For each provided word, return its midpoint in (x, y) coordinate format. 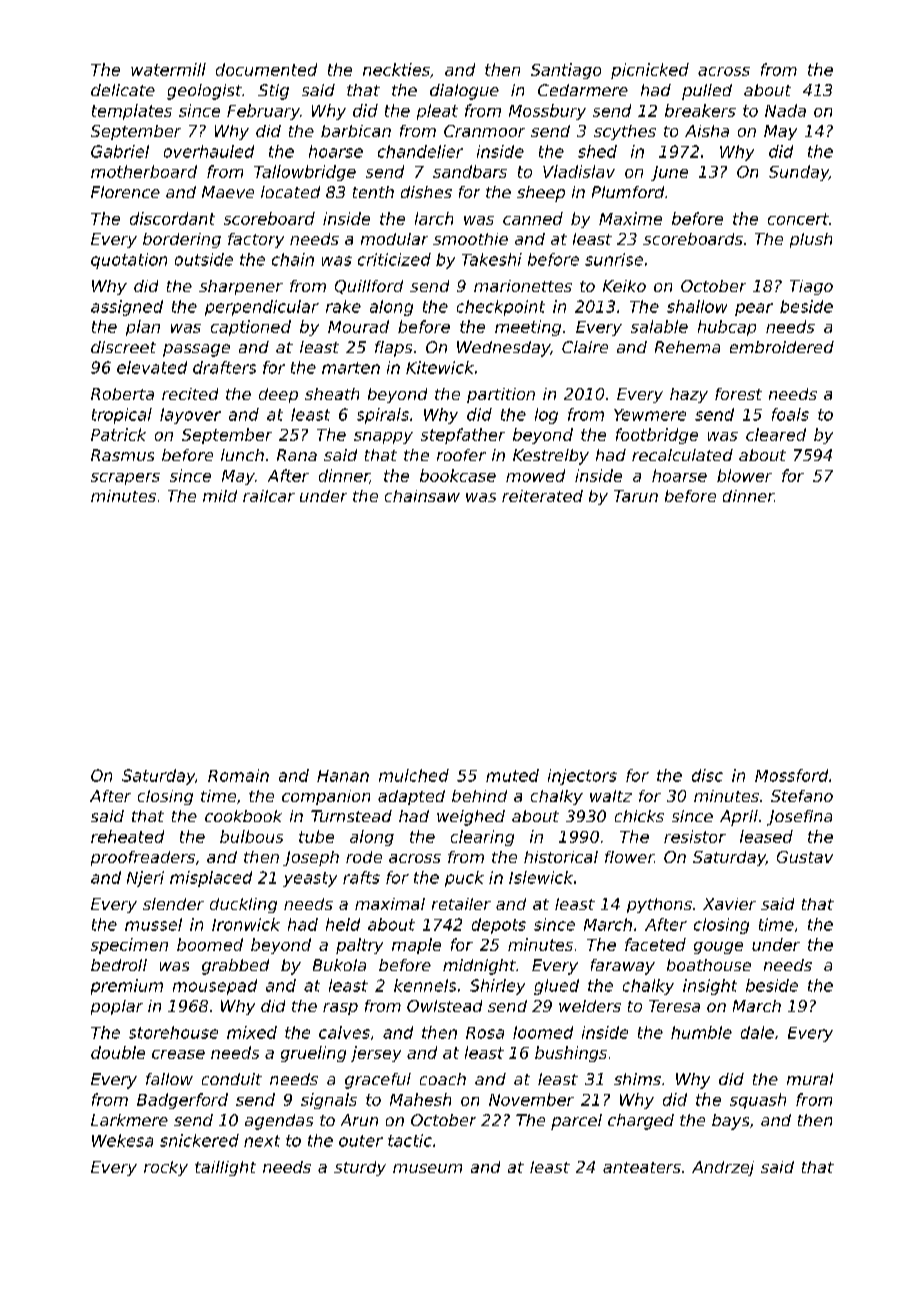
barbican (356, 131)
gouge (718, 948)
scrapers (125, 479)
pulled (707, 92)
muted (512, 775)
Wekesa (122, 1140)
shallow (697, 306)
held (343, 924)
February (263, 112)
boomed (210, 944)
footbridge (657, 436)
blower (744, 475)
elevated (152, 367)
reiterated (542, 496)
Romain (238, 775)
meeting (528, 328)
